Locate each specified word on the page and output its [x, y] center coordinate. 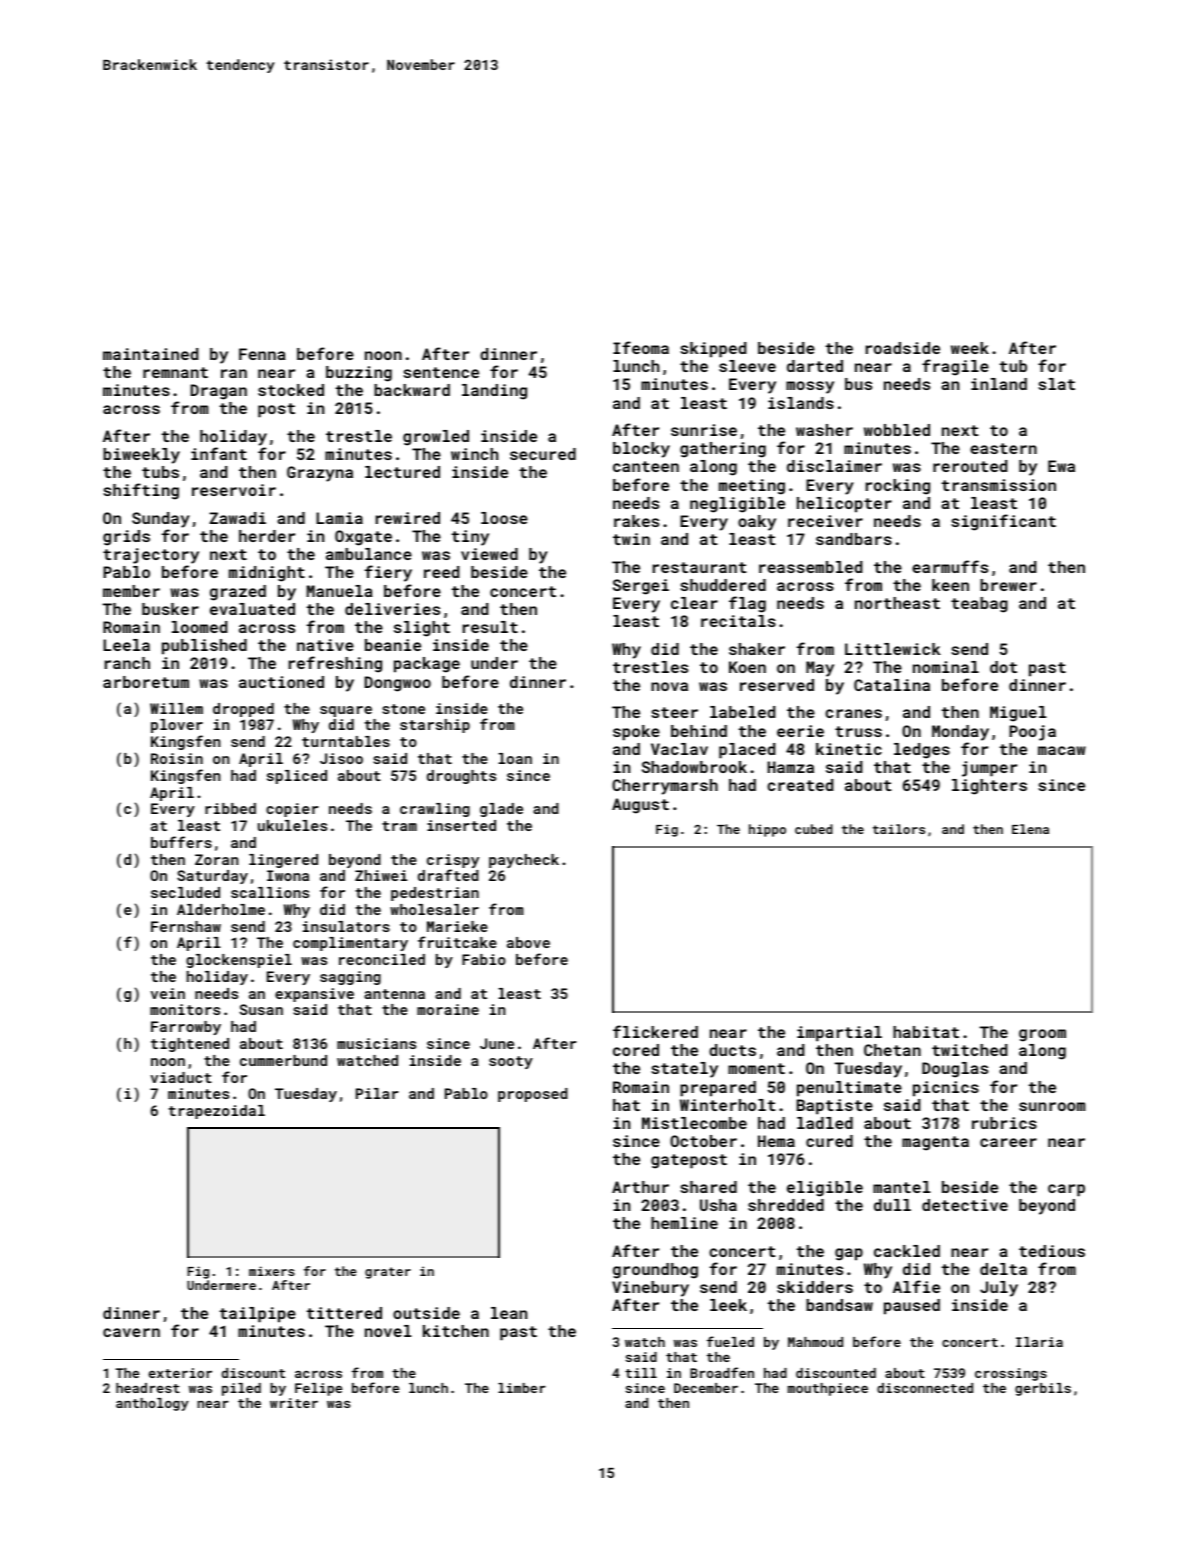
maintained [150, 354]
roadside [903, 348]
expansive [314, 995]
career [1008, 1142]
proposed [533, 1095]
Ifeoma [641, 347]
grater [388, 1273]
